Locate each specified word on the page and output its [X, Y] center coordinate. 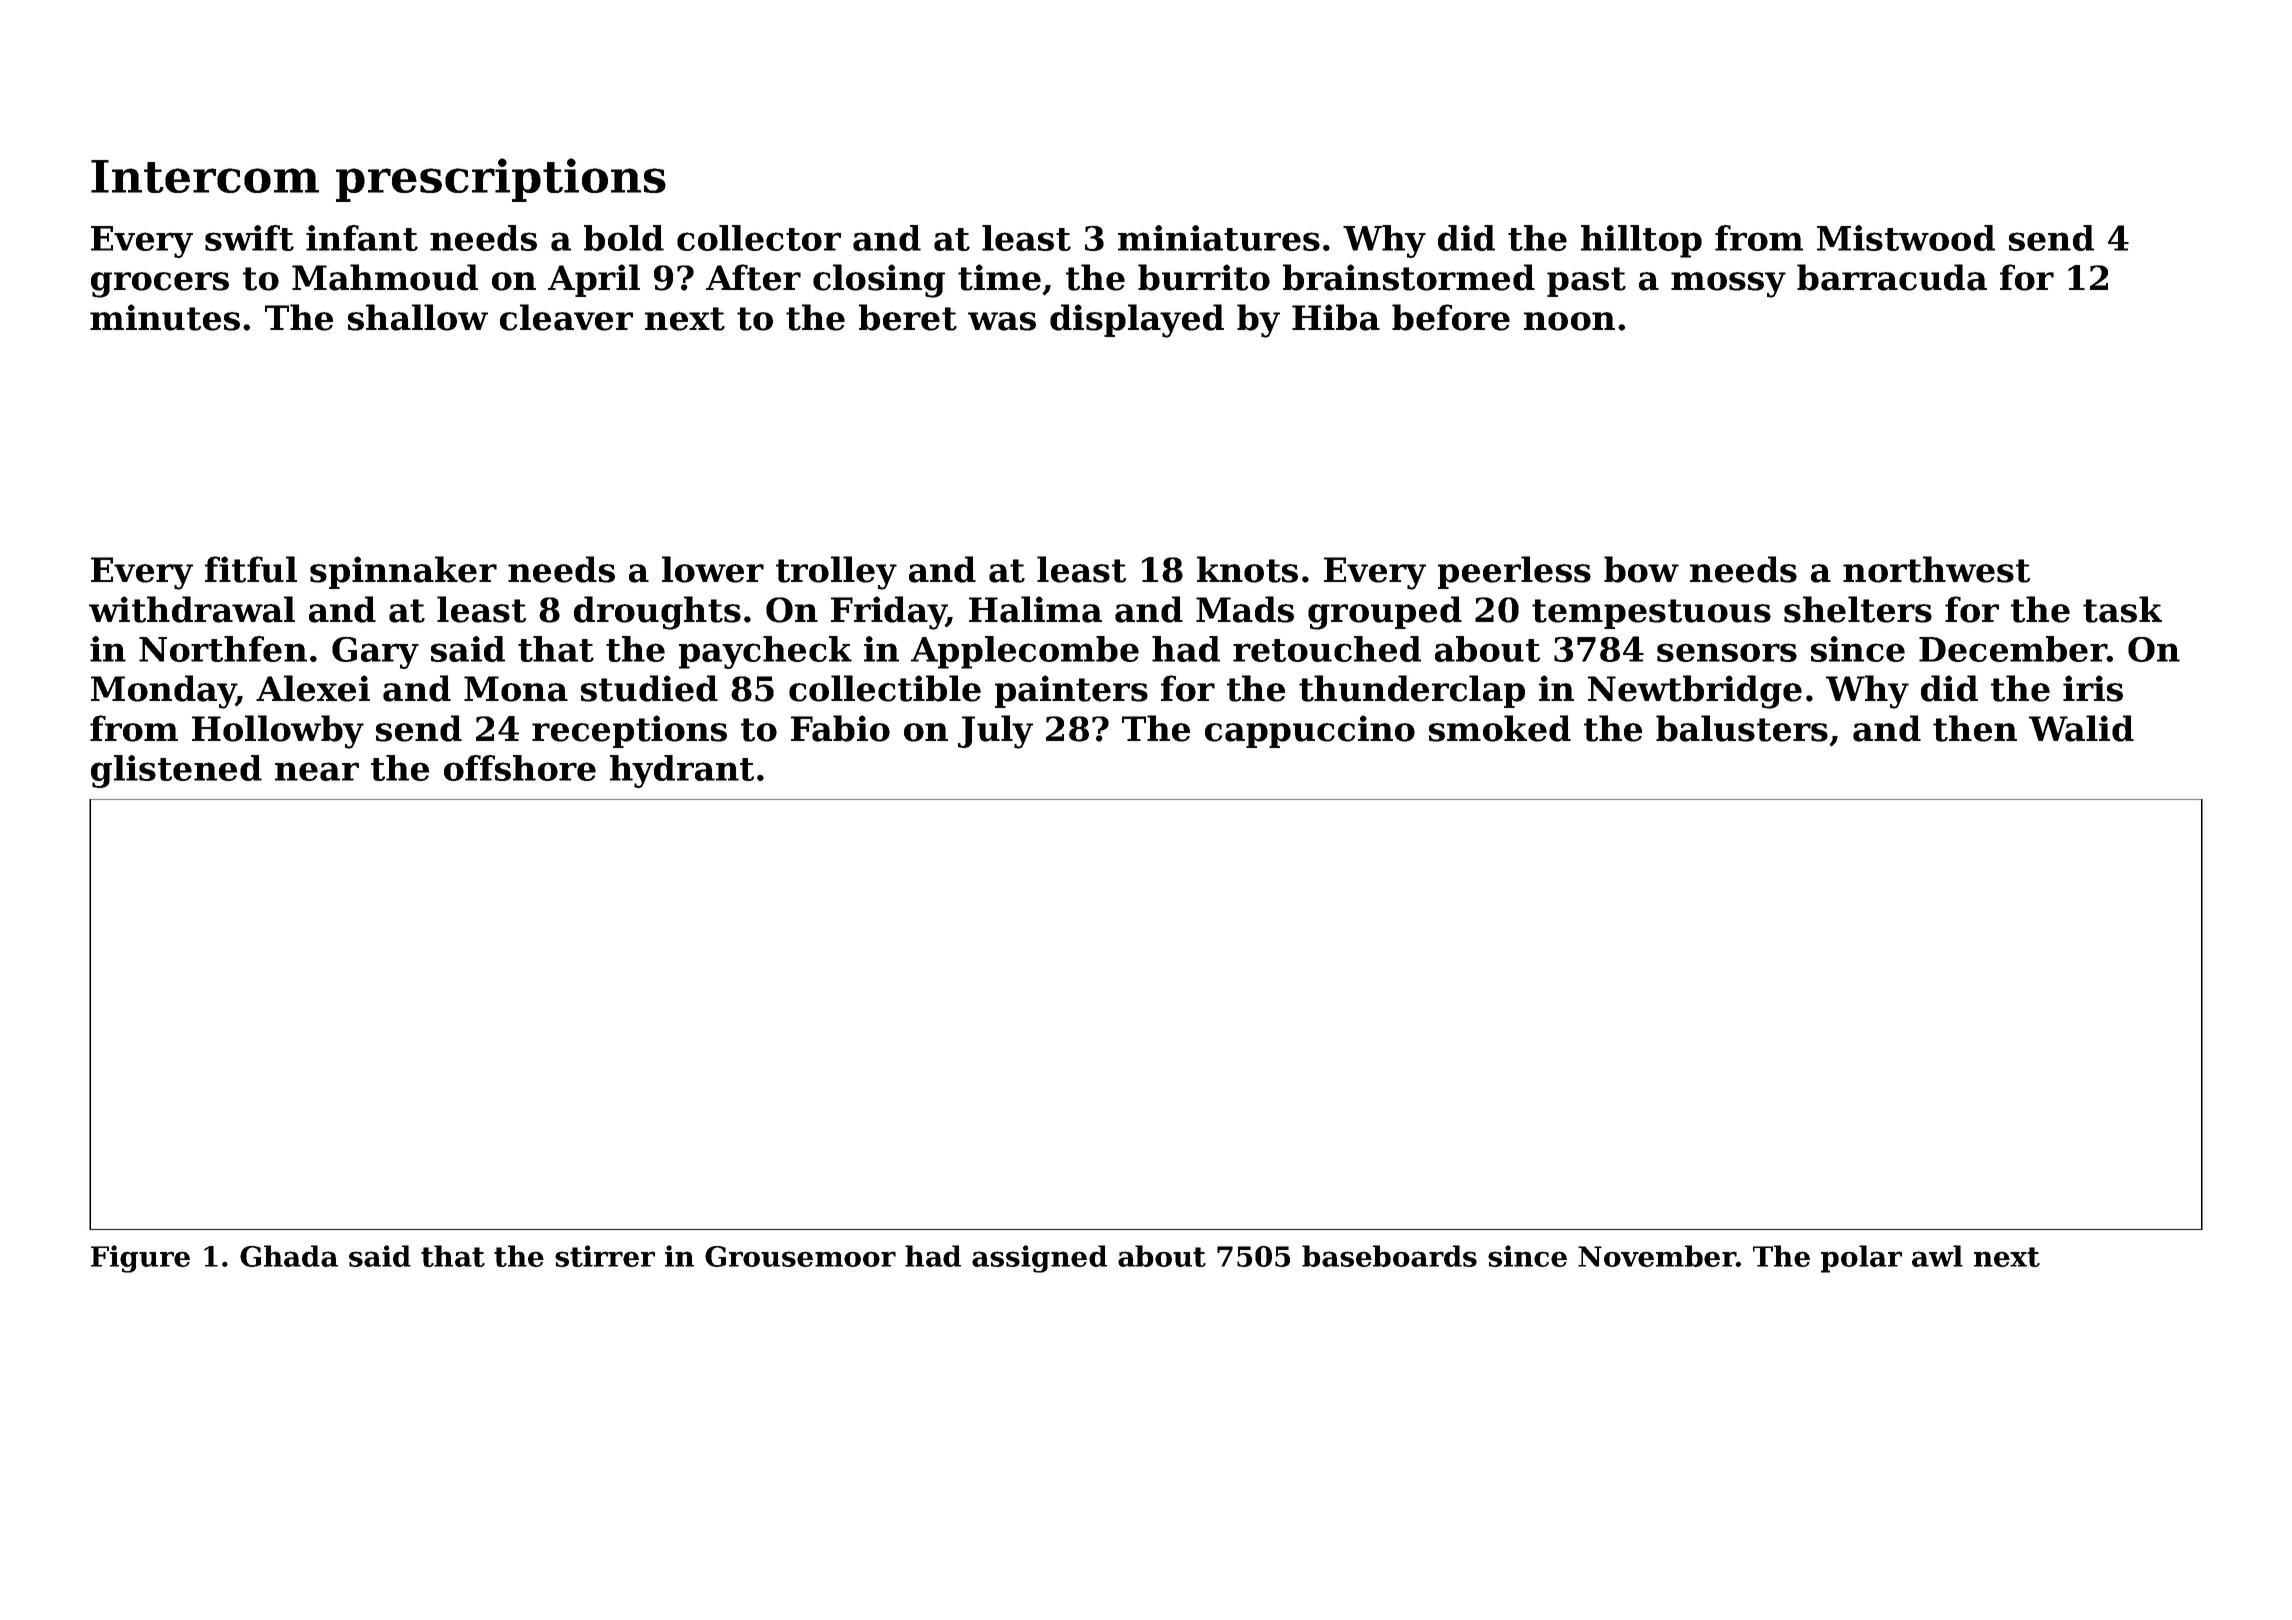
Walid [2081, 728]
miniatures [1219, 238]
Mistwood [1906, 238]
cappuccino [1310, 731]
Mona [516, 689]
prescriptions [501, 180]
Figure [140, 1259]
